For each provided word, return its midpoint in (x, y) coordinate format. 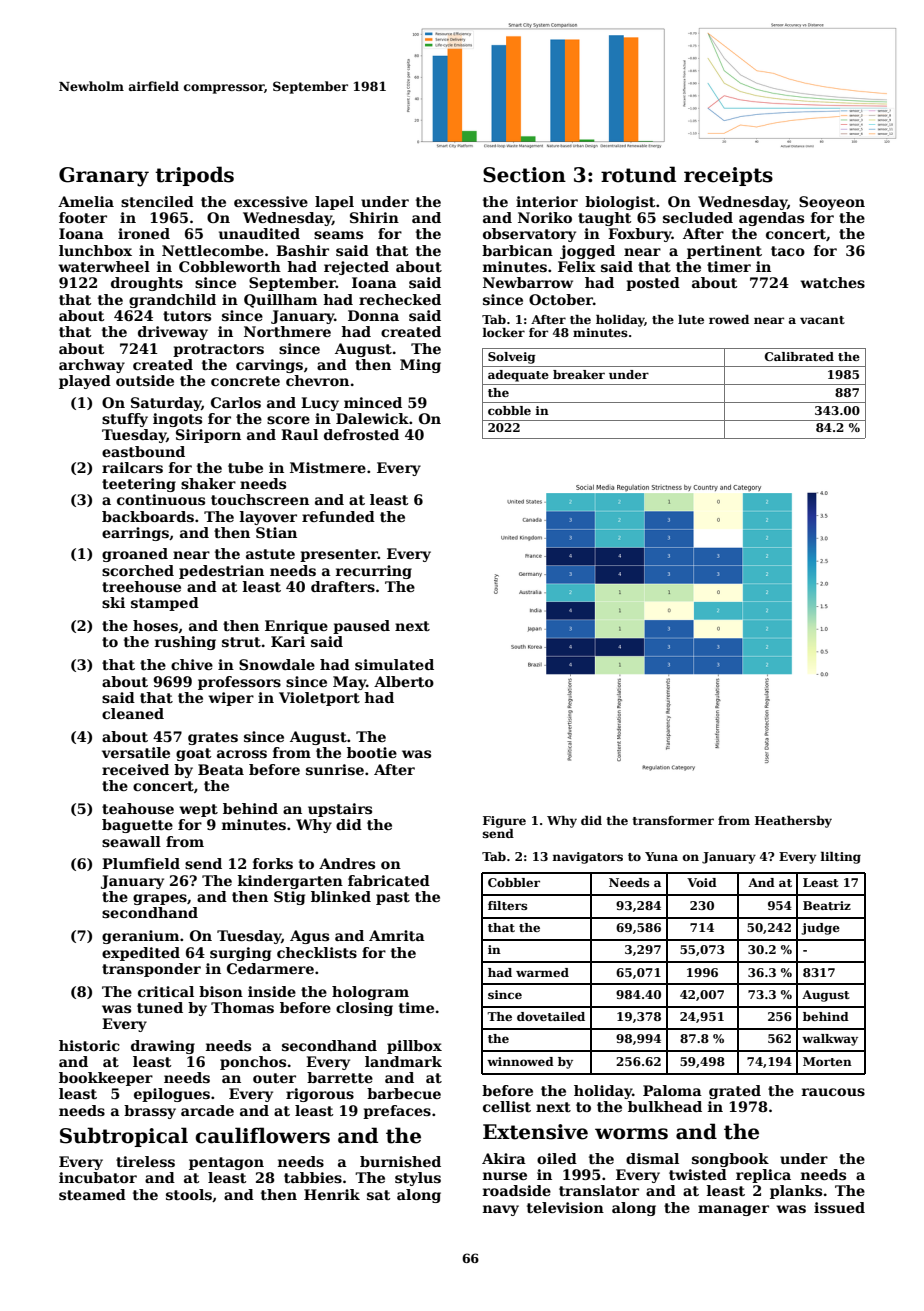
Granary (104, 177)
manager (733, 1210)
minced (373, 402)
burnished (400, 1161)
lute (691, 319)
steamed (92, 1194)
